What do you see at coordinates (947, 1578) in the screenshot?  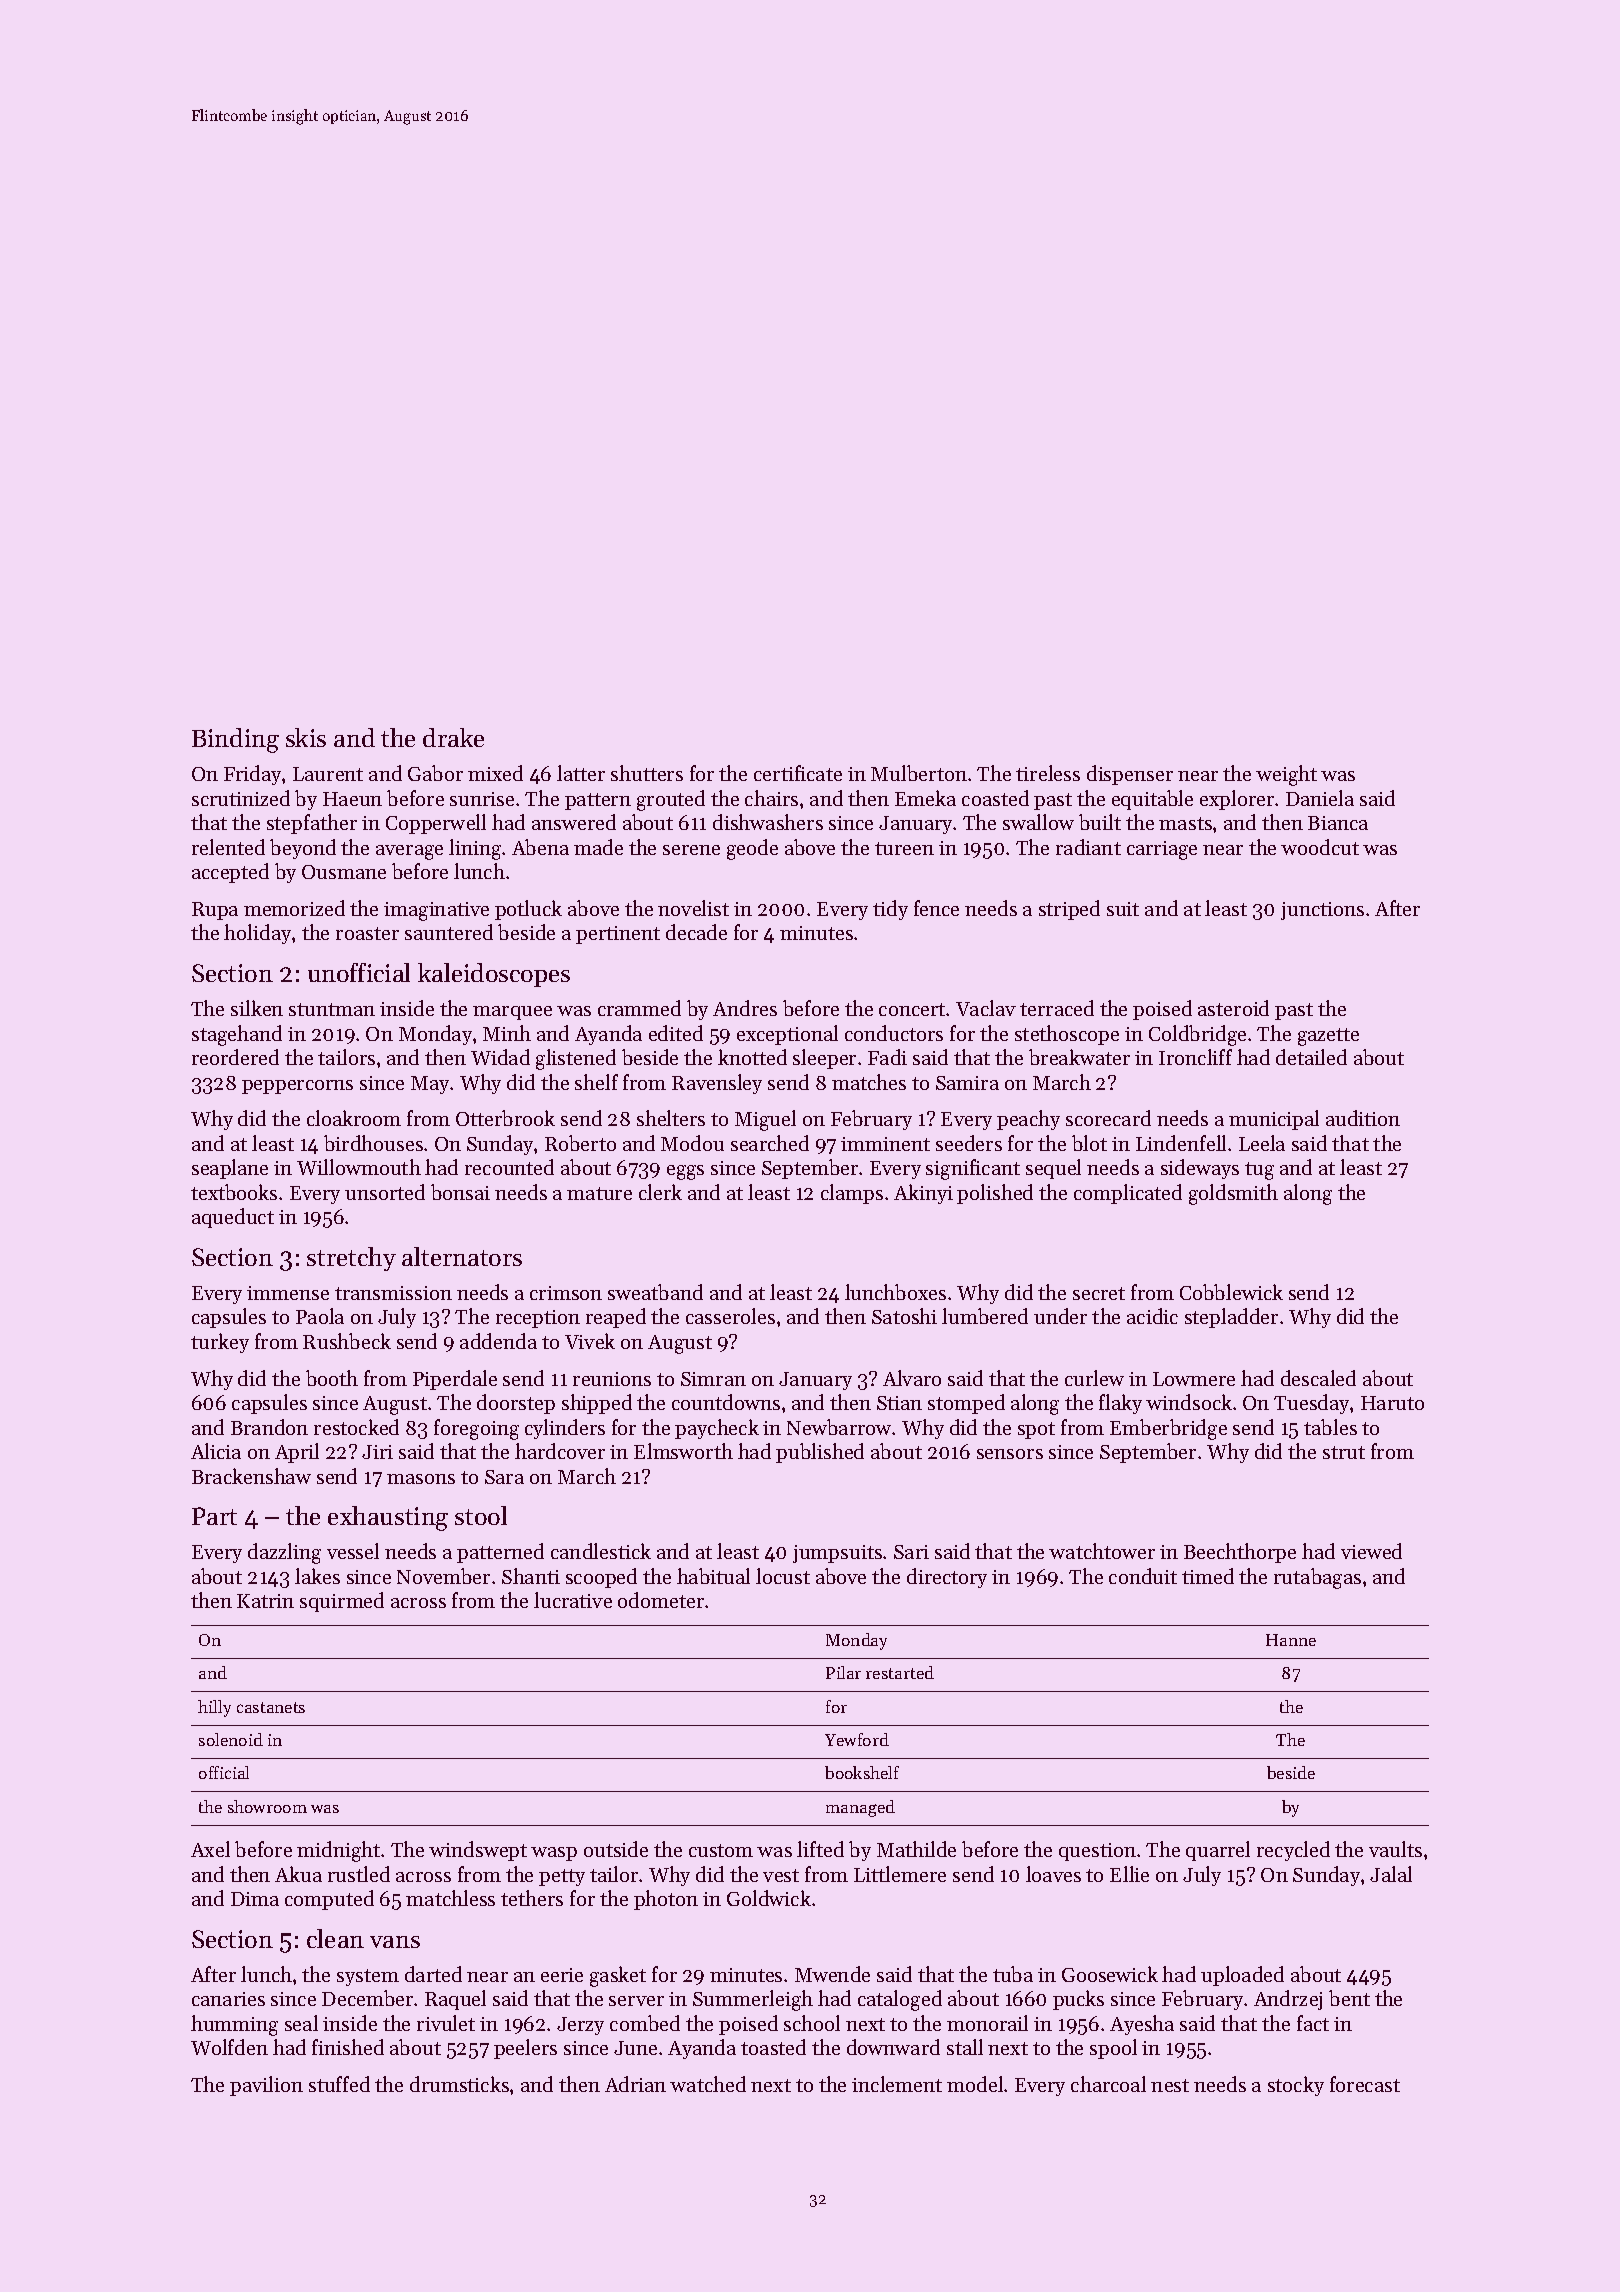 I see `directory` at bounding box center [947, 1578].
